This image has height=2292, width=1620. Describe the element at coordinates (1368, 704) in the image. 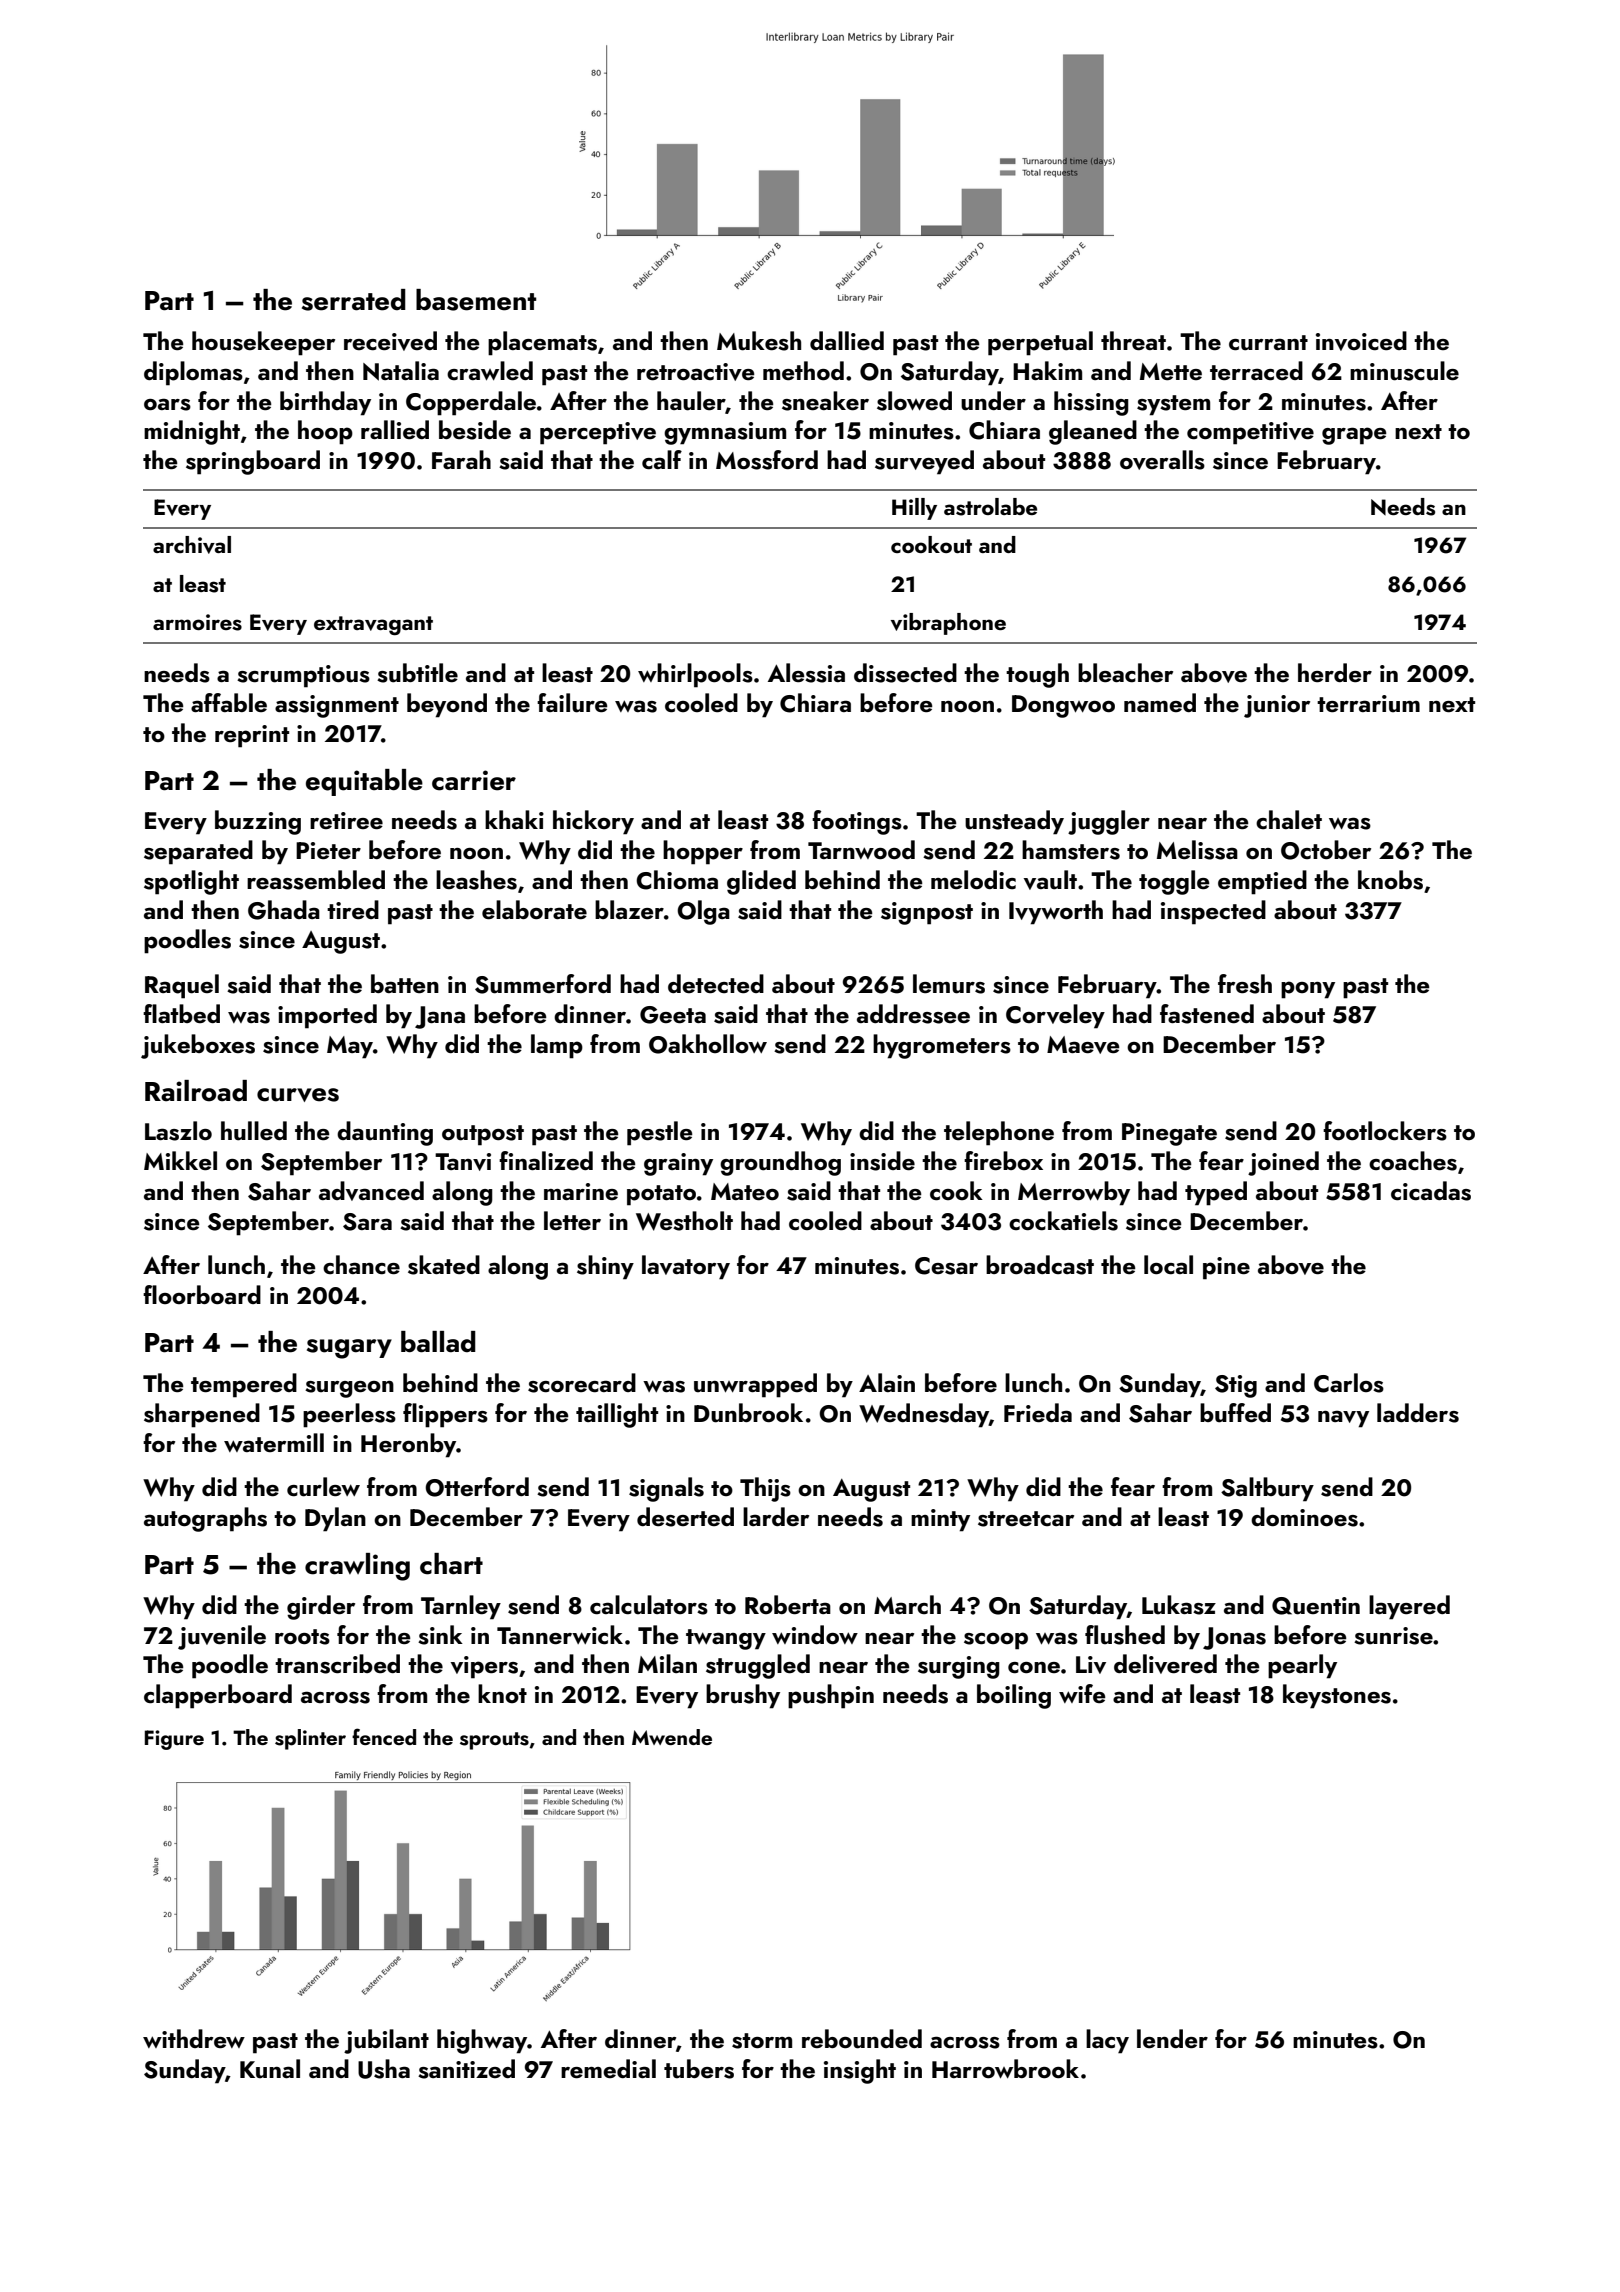

I see `terrarium` at that location.
